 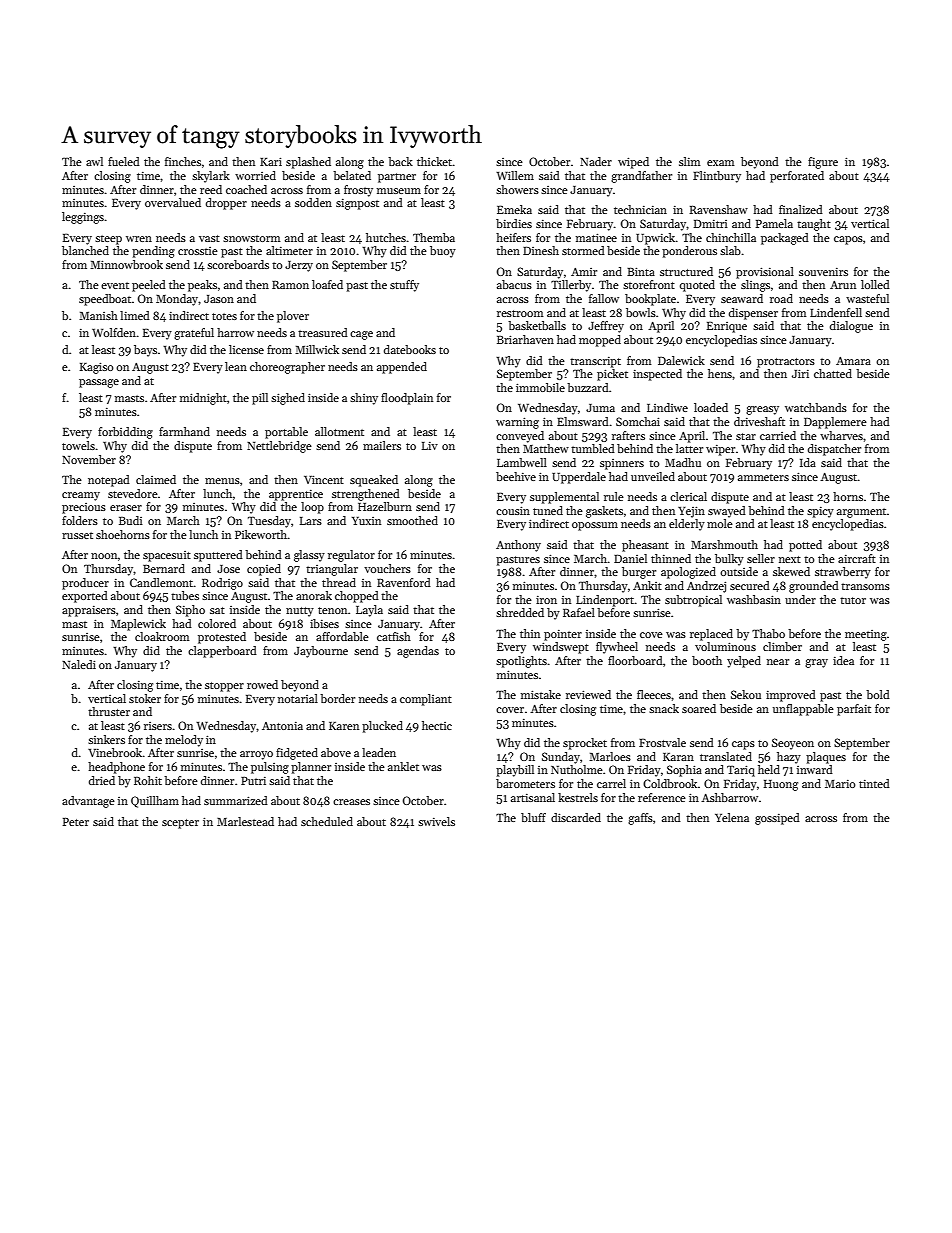 I want to click on Amara, so click(x=853, y=361).
